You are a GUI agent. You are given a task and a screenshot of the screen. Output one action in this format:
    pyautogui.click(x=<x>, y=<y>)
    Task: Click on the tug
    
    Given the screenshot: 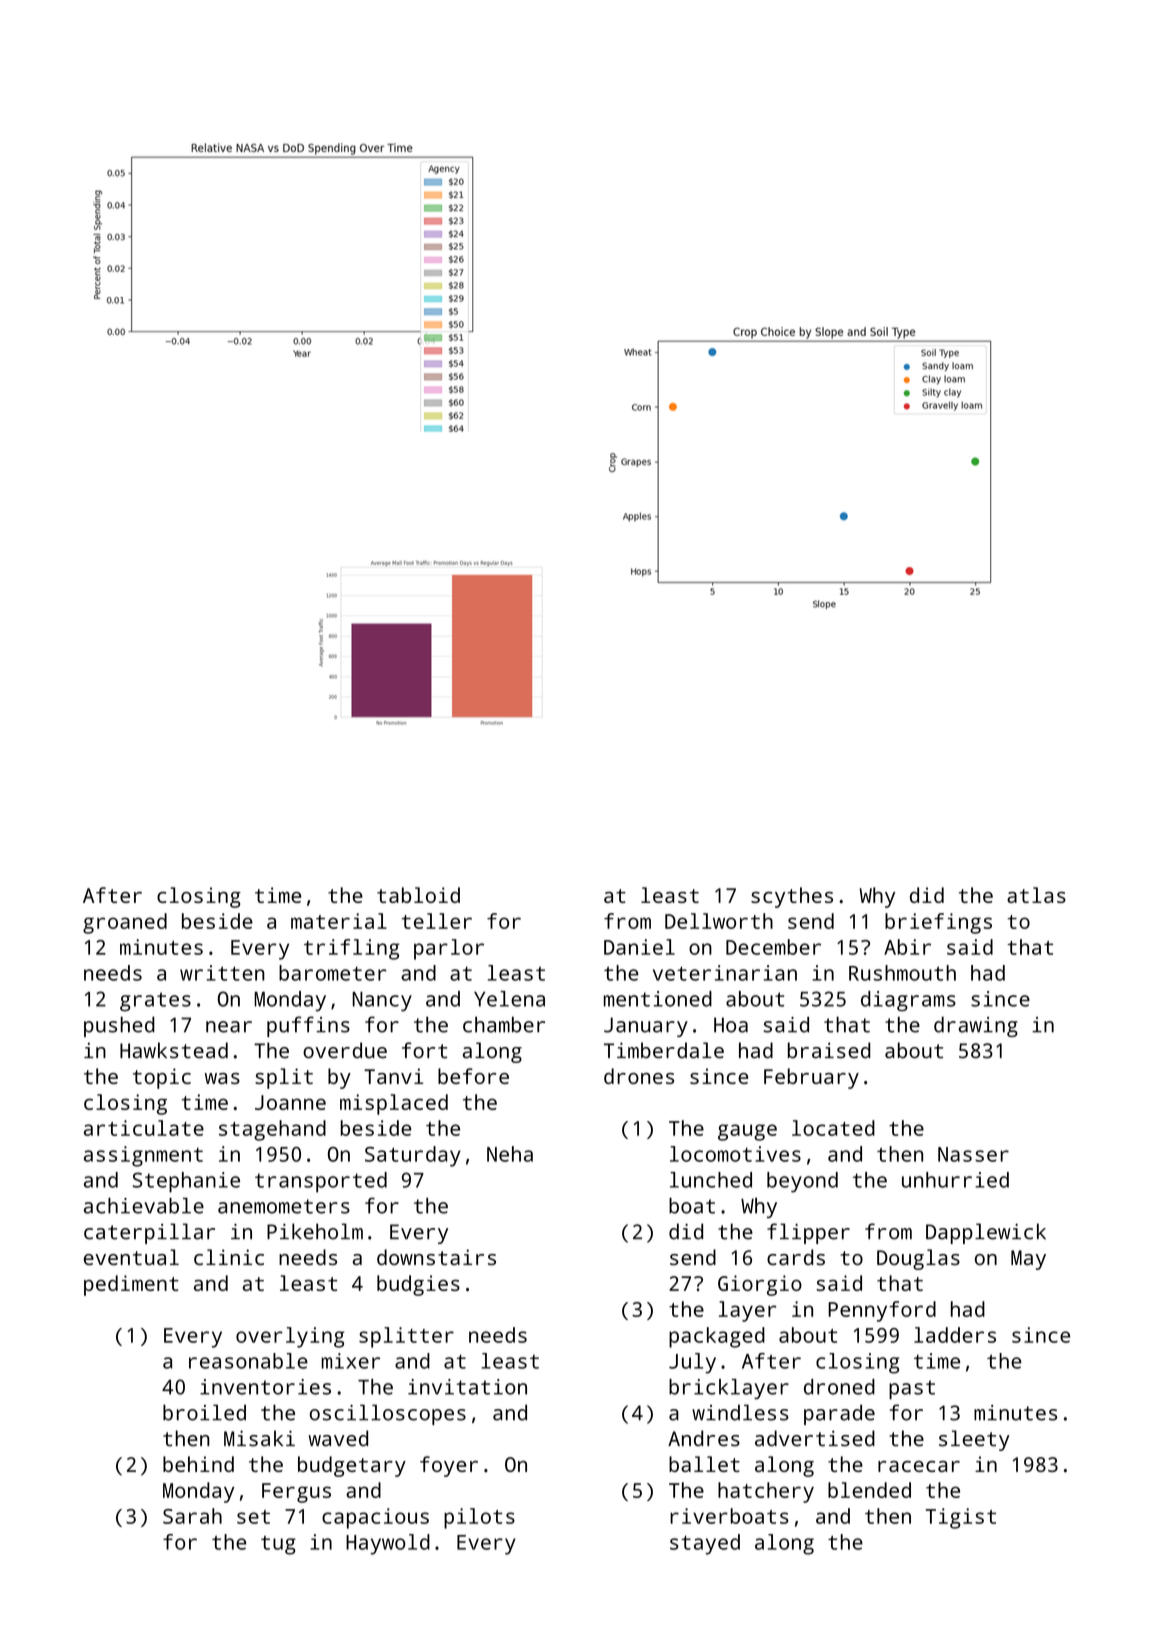 What is the action you would take?
    pyautogui.click(x=278, y=1545)
